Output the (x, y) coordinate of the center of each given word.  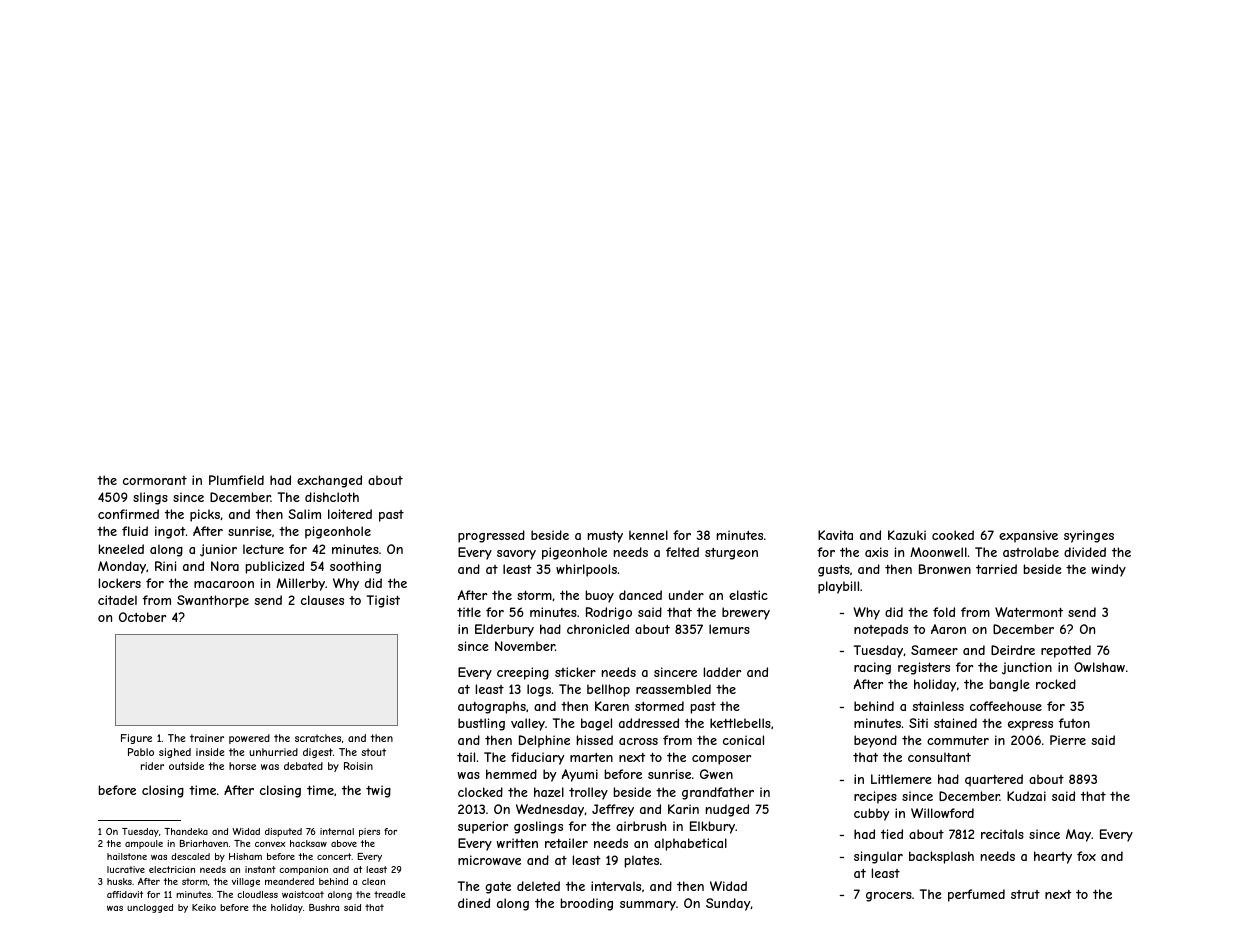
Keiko (204, 907)
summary (648, 906)
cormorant (155, 480)
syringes (1089, 536)
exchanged (329, 481)
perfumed (976, 895)
